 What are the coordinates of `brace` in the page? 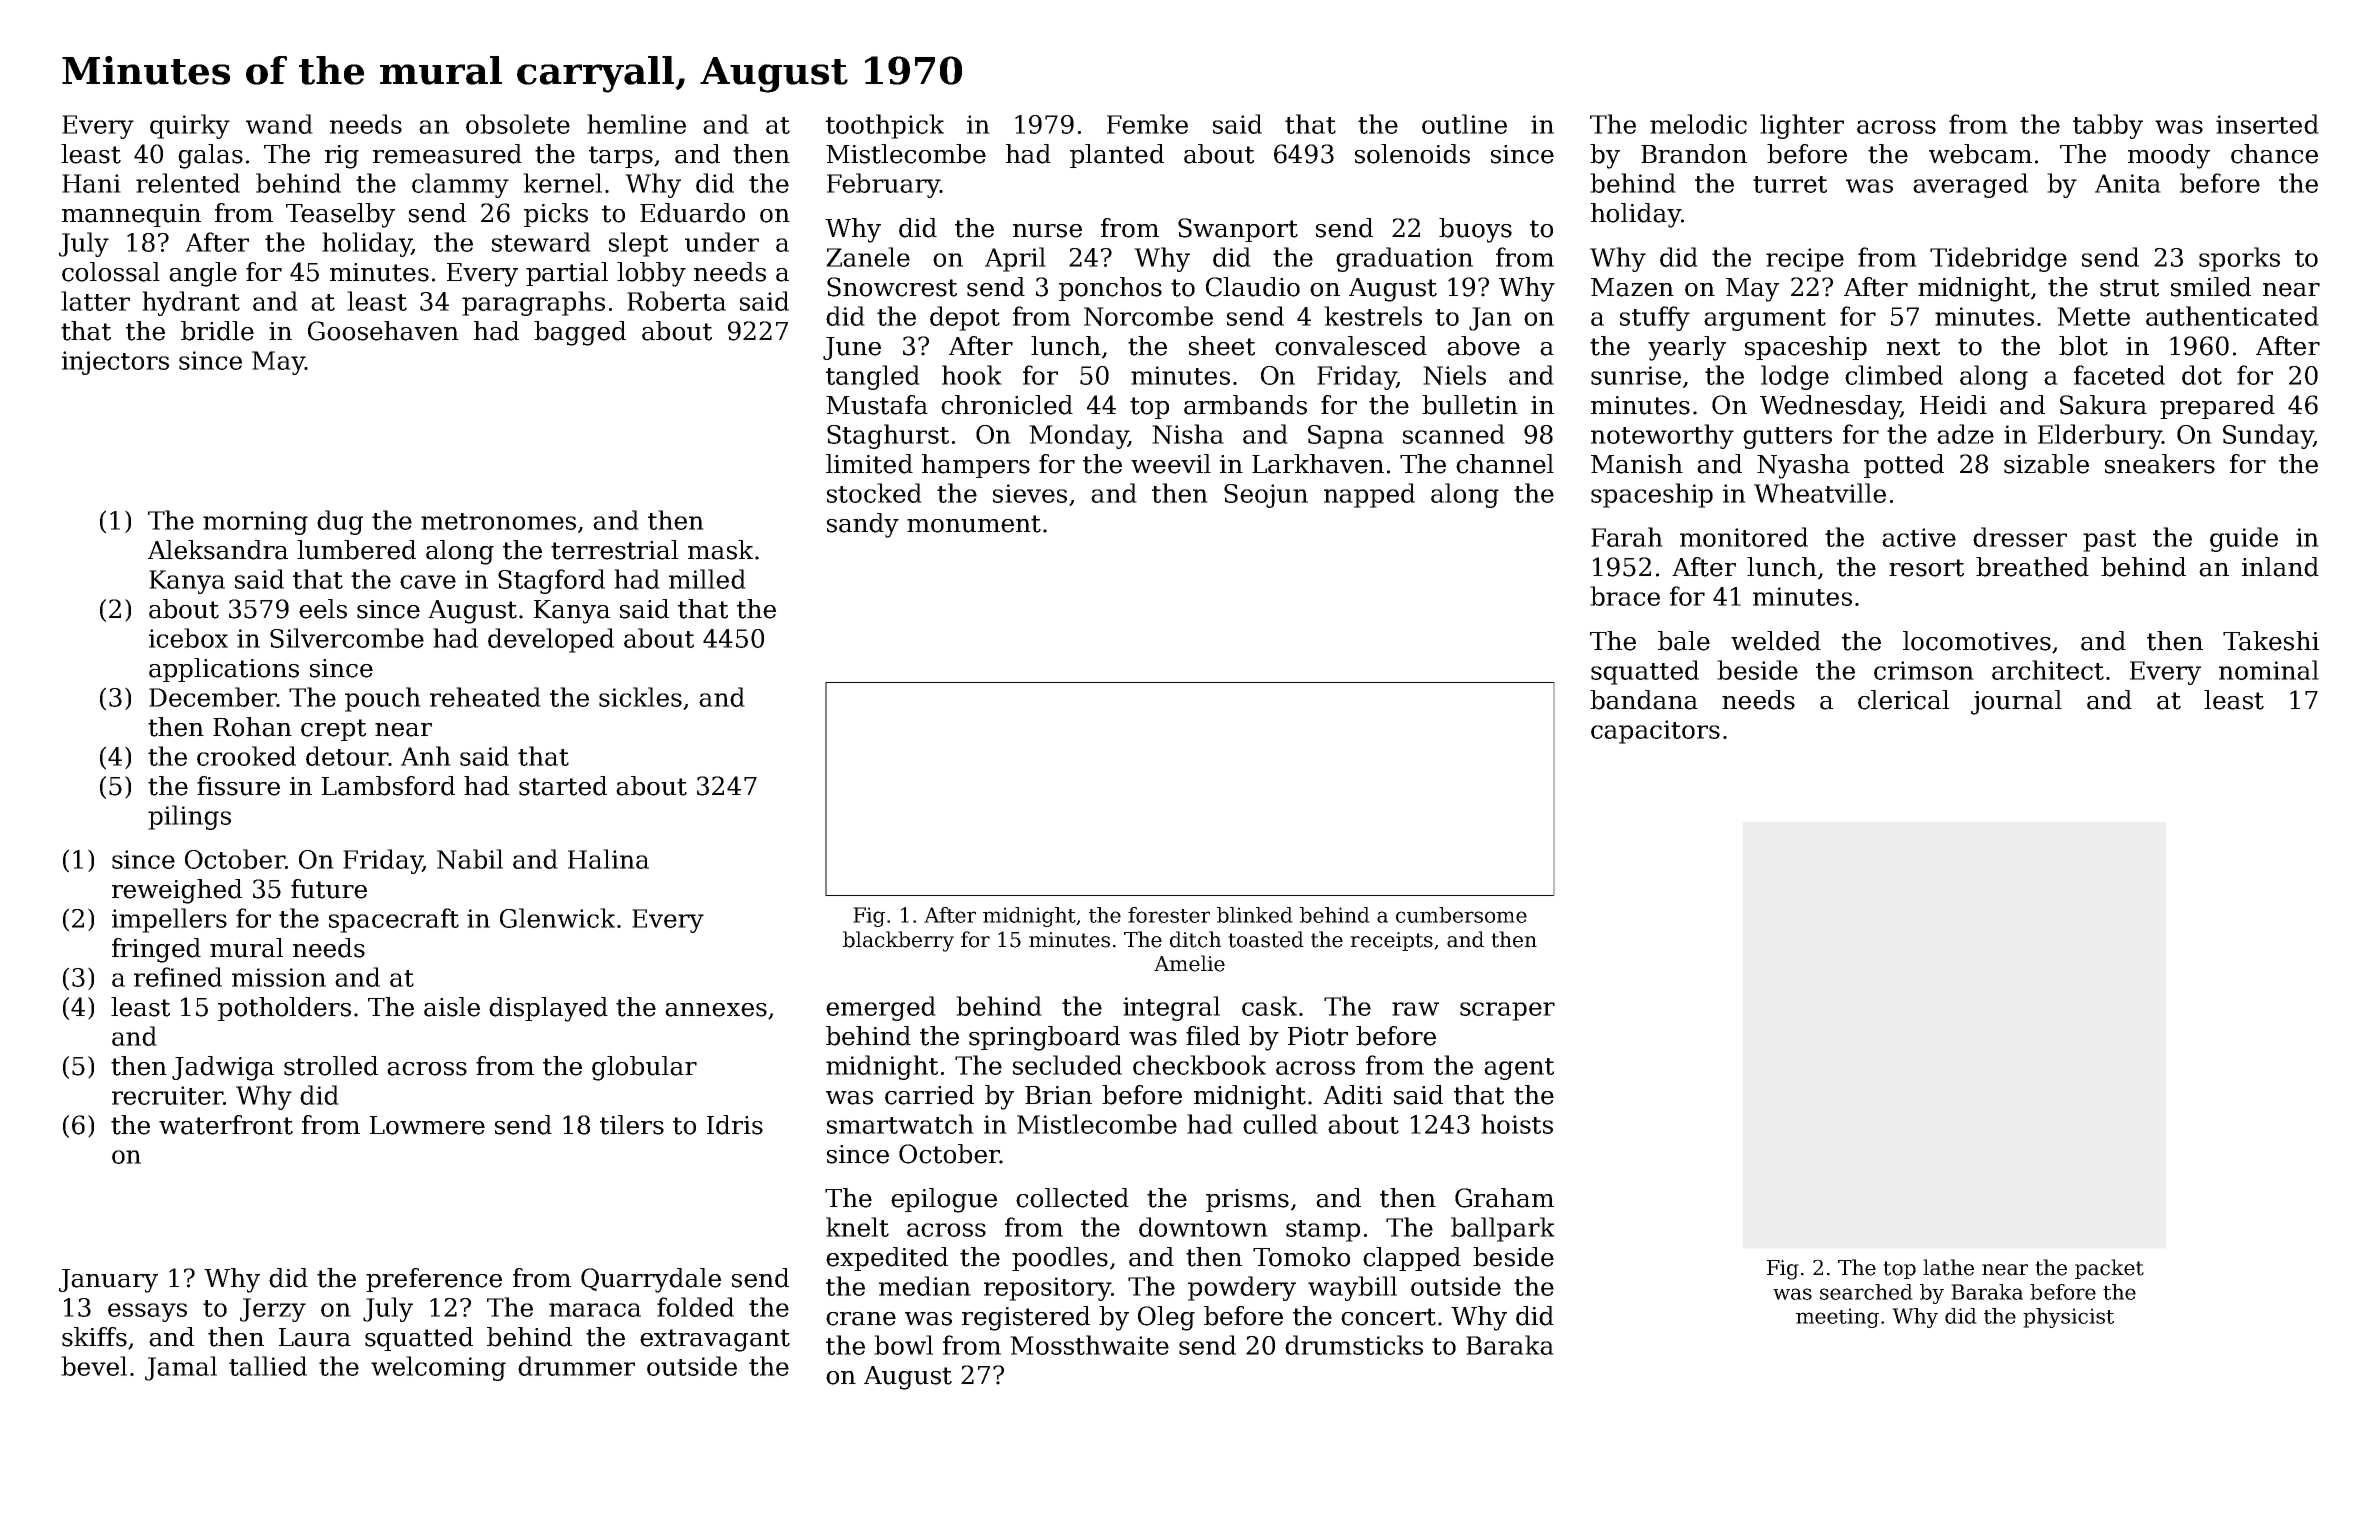 It's located at (1625, 596).
